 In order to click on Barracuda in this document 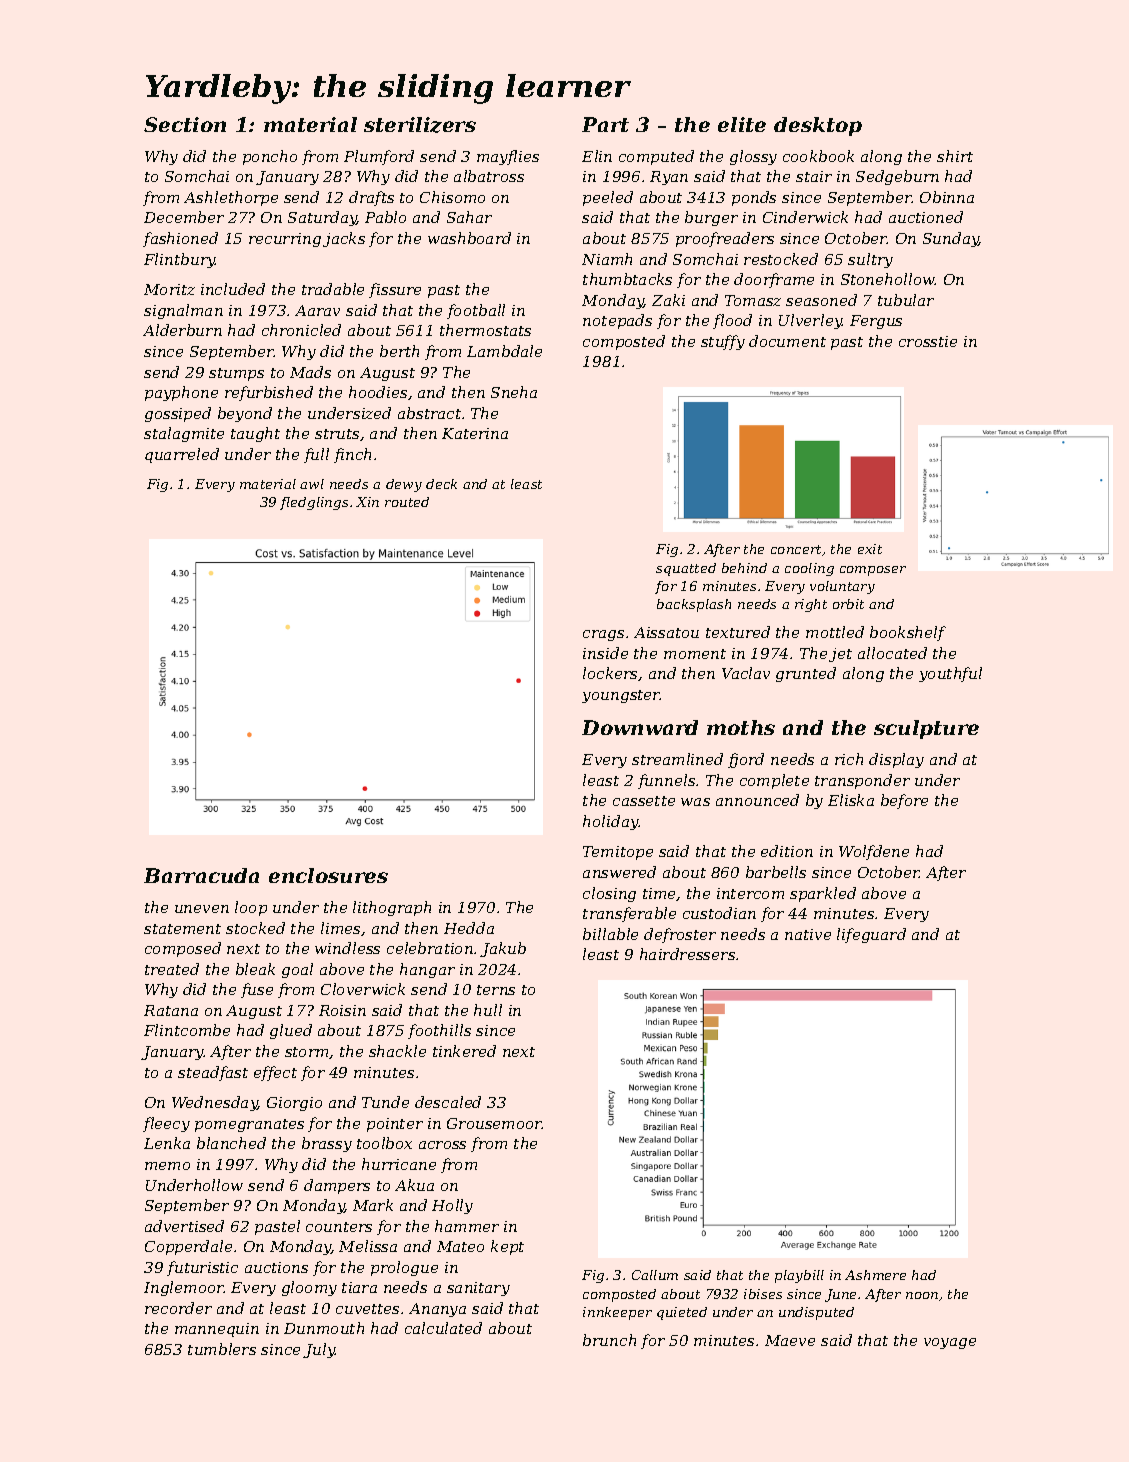, I will do `click(201, 875)`.
